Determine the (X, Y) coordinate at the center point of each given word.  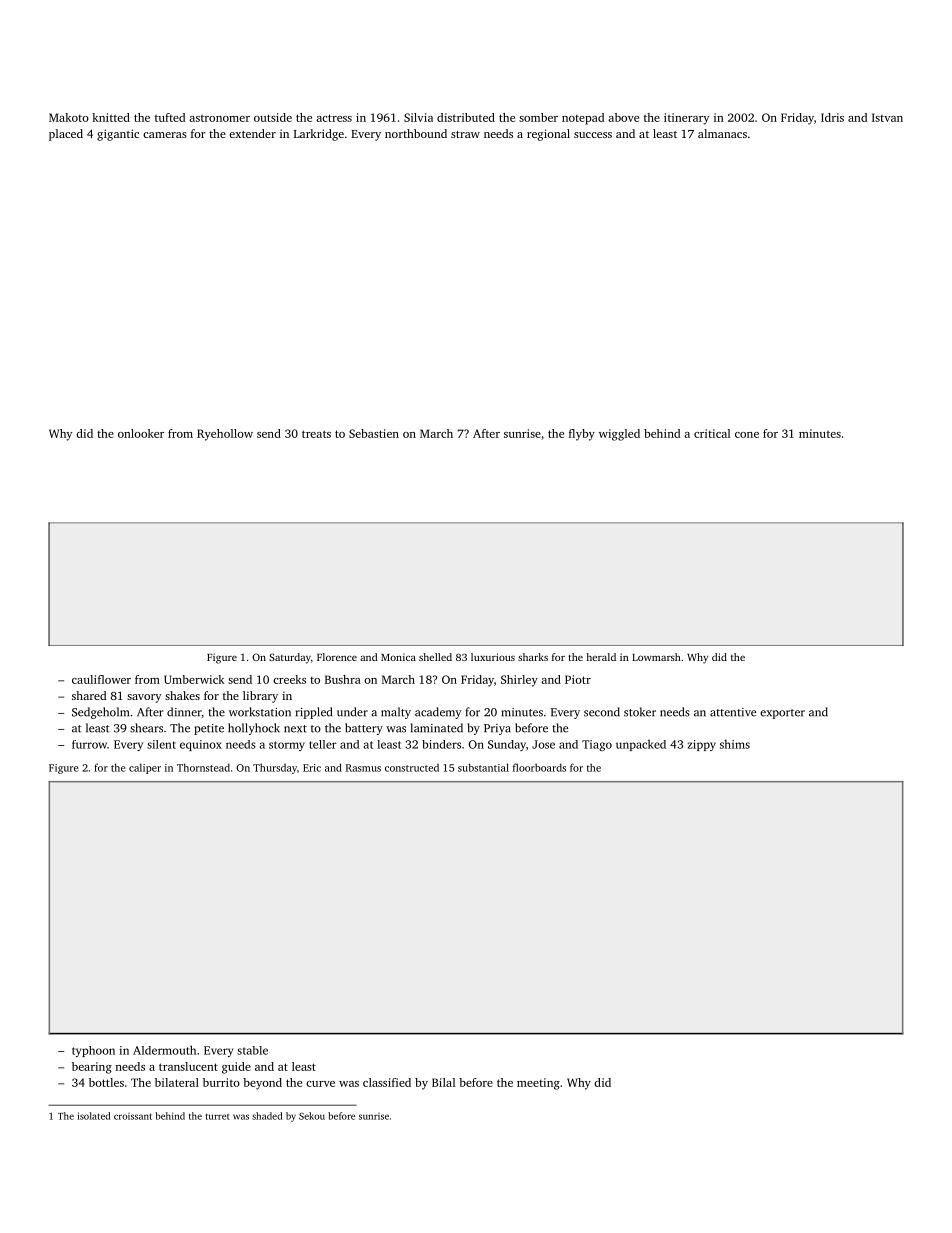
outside (273, 117)
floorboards (539, 767)
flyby (582, 435)
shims (735, 744)
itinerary (686, 119)
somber (538, 117)
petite (209, 729)
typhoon (93, 1051)
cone (747, 435)
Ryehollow (225, 435)
